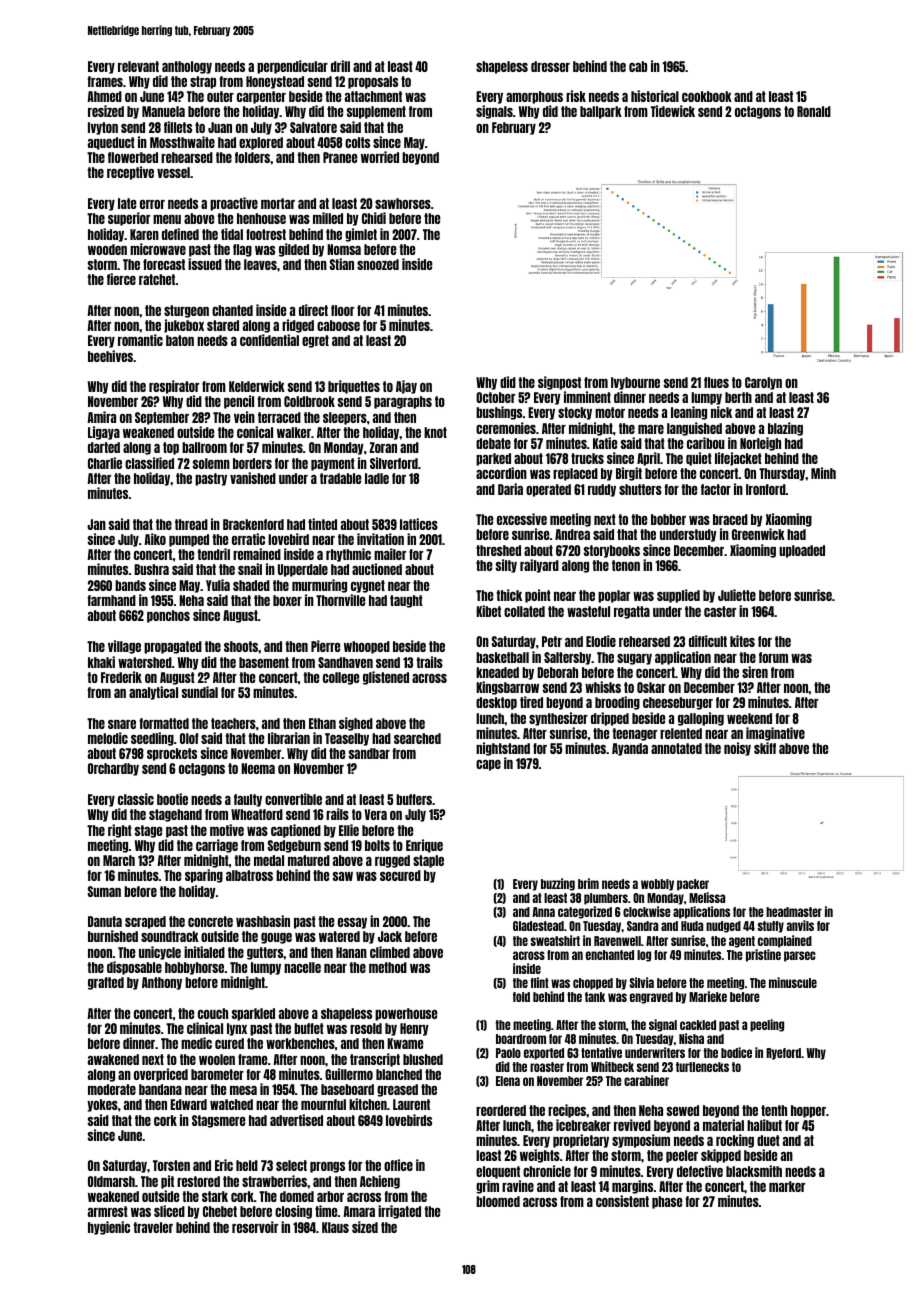  I want to click on phase, so click(667, 1202).
